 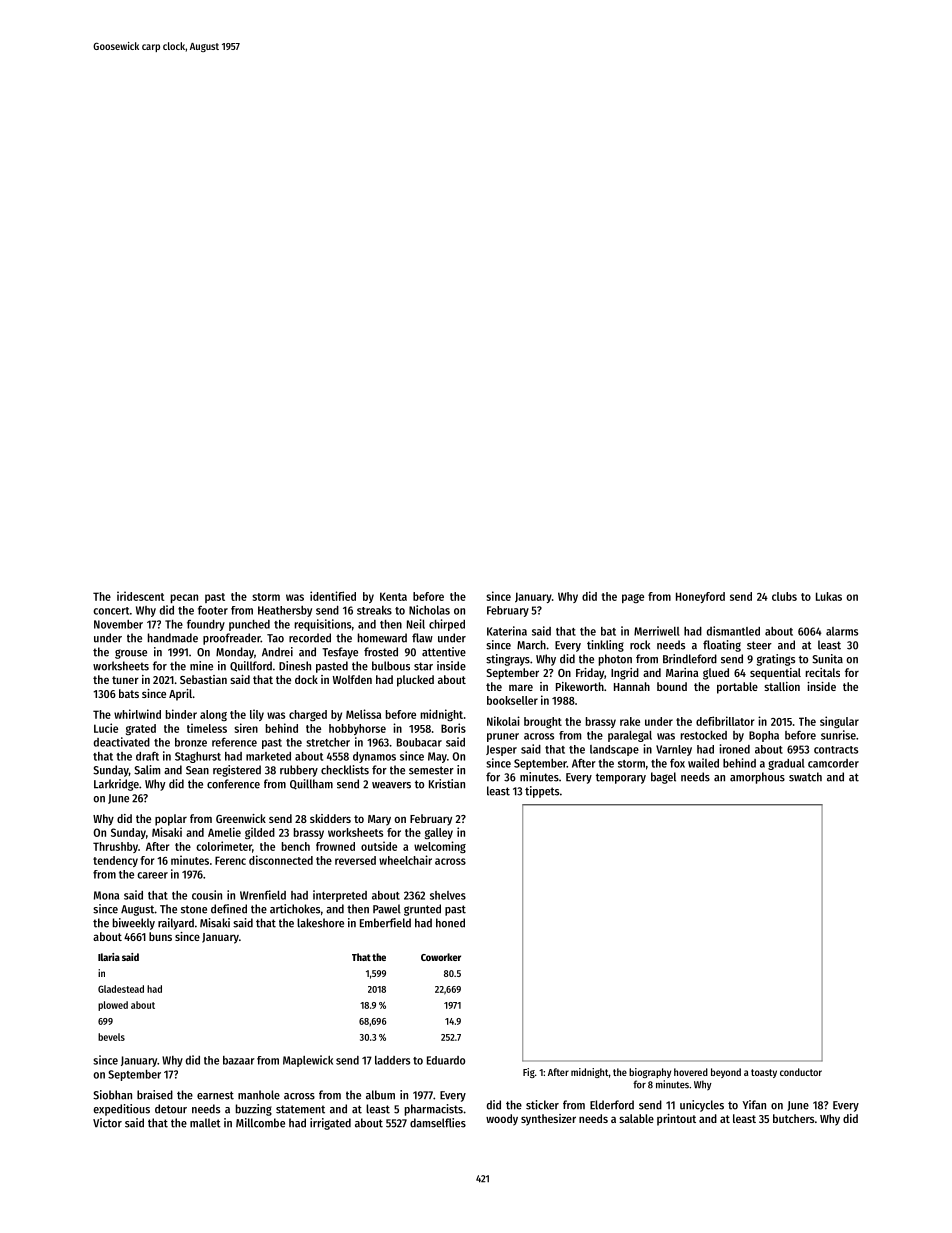 I want to click on mare, so click(x=521, y=687).
